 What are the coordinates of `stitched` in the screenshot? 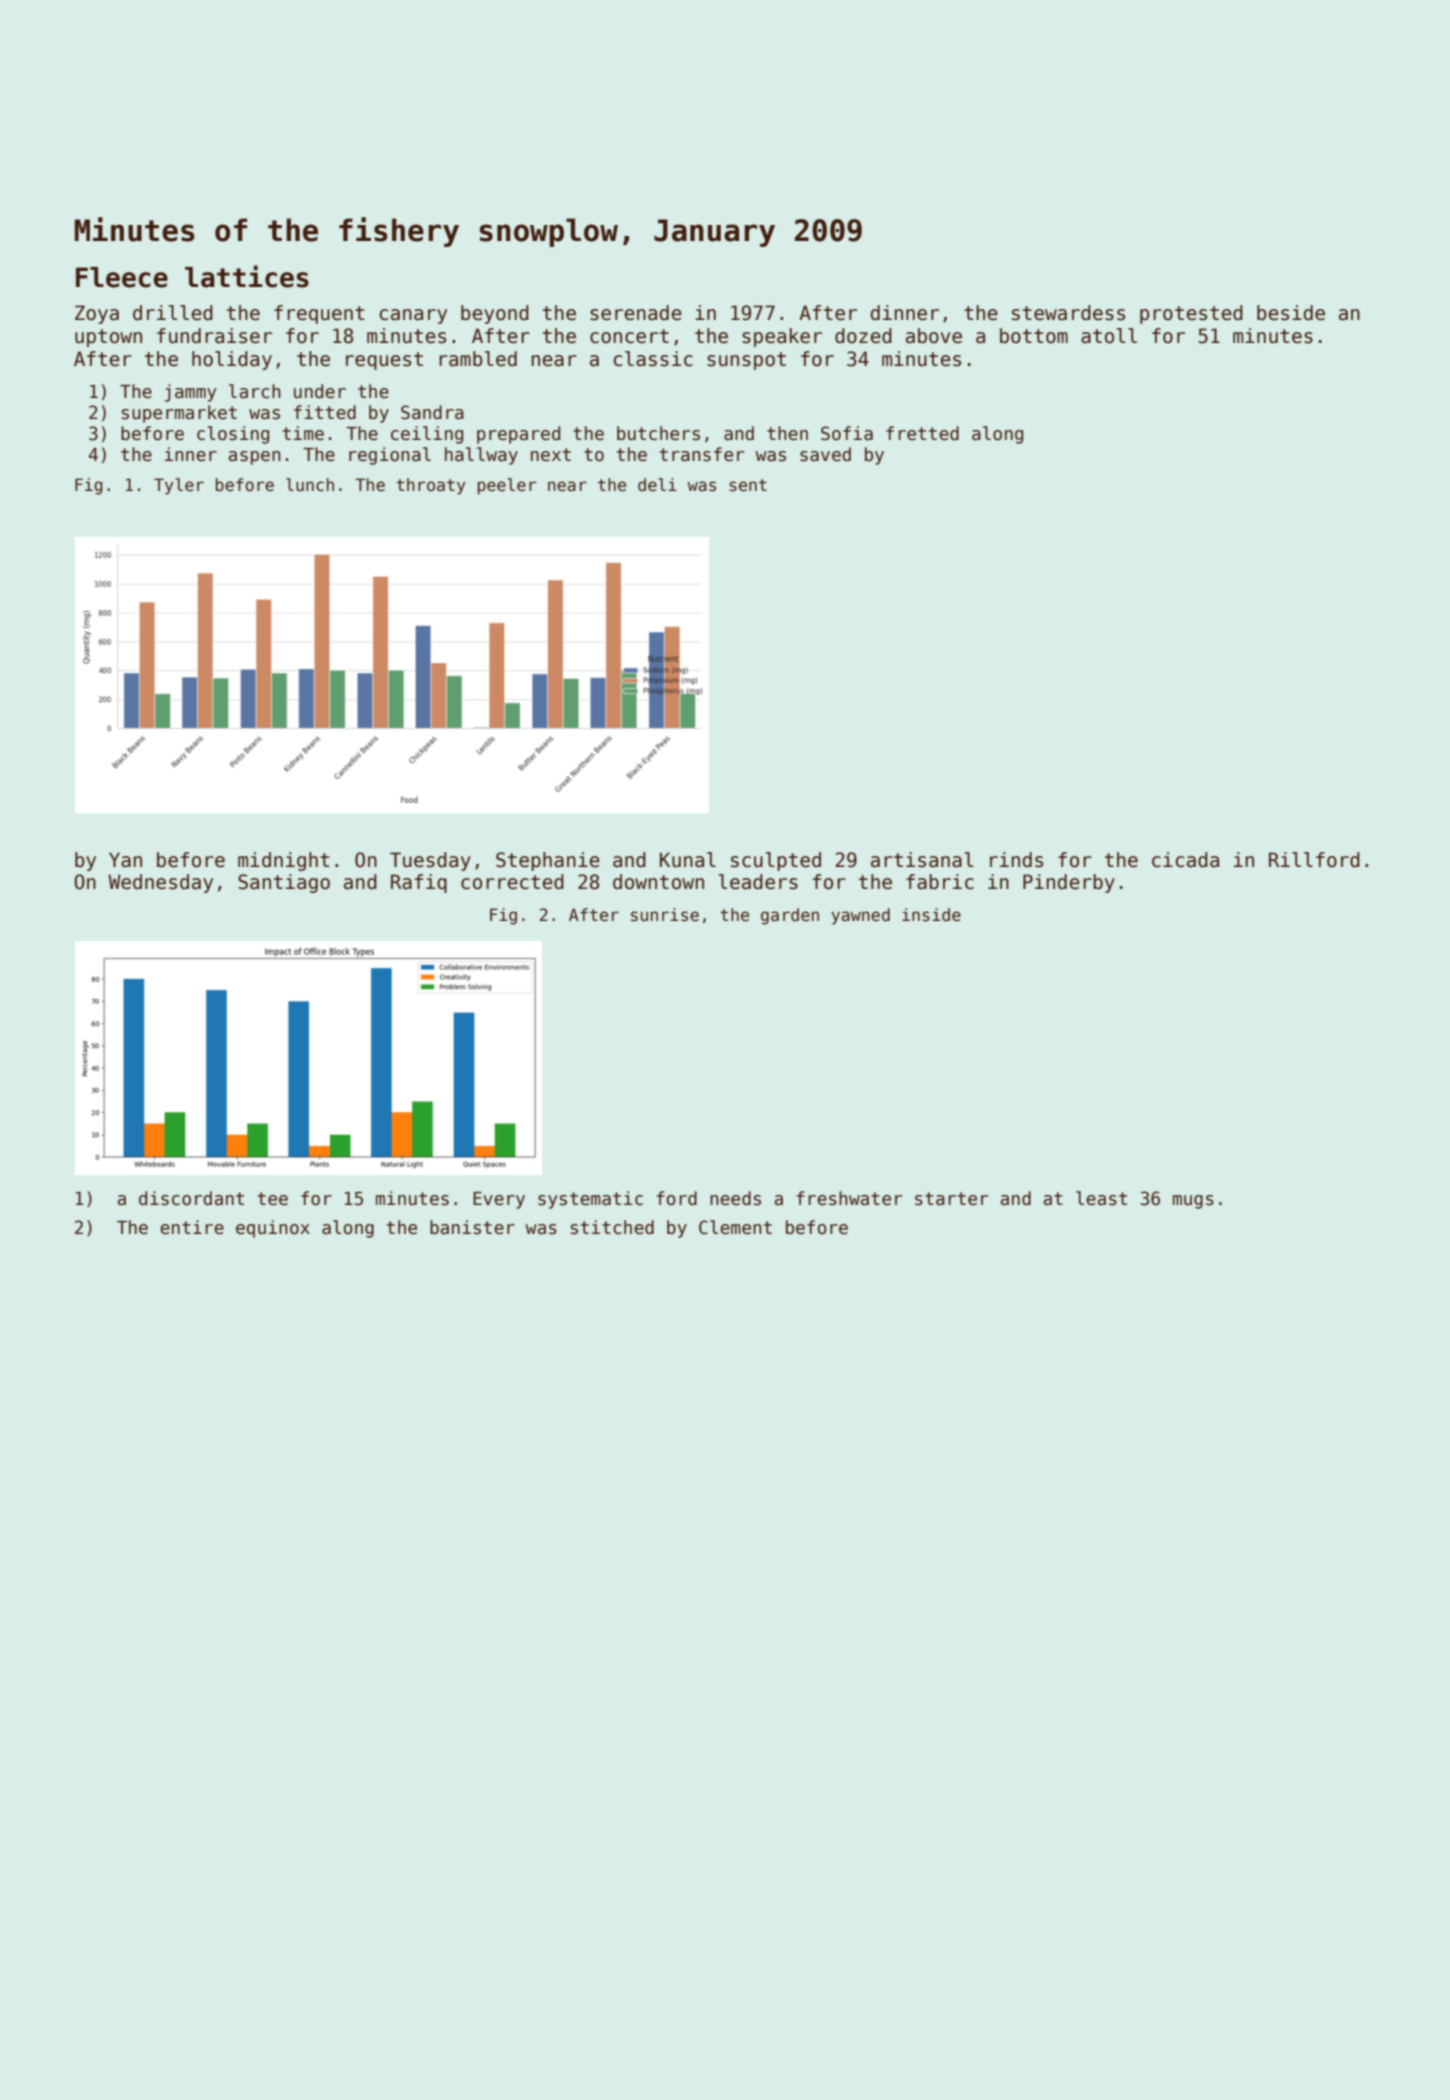 It's located at (612, 1227).
